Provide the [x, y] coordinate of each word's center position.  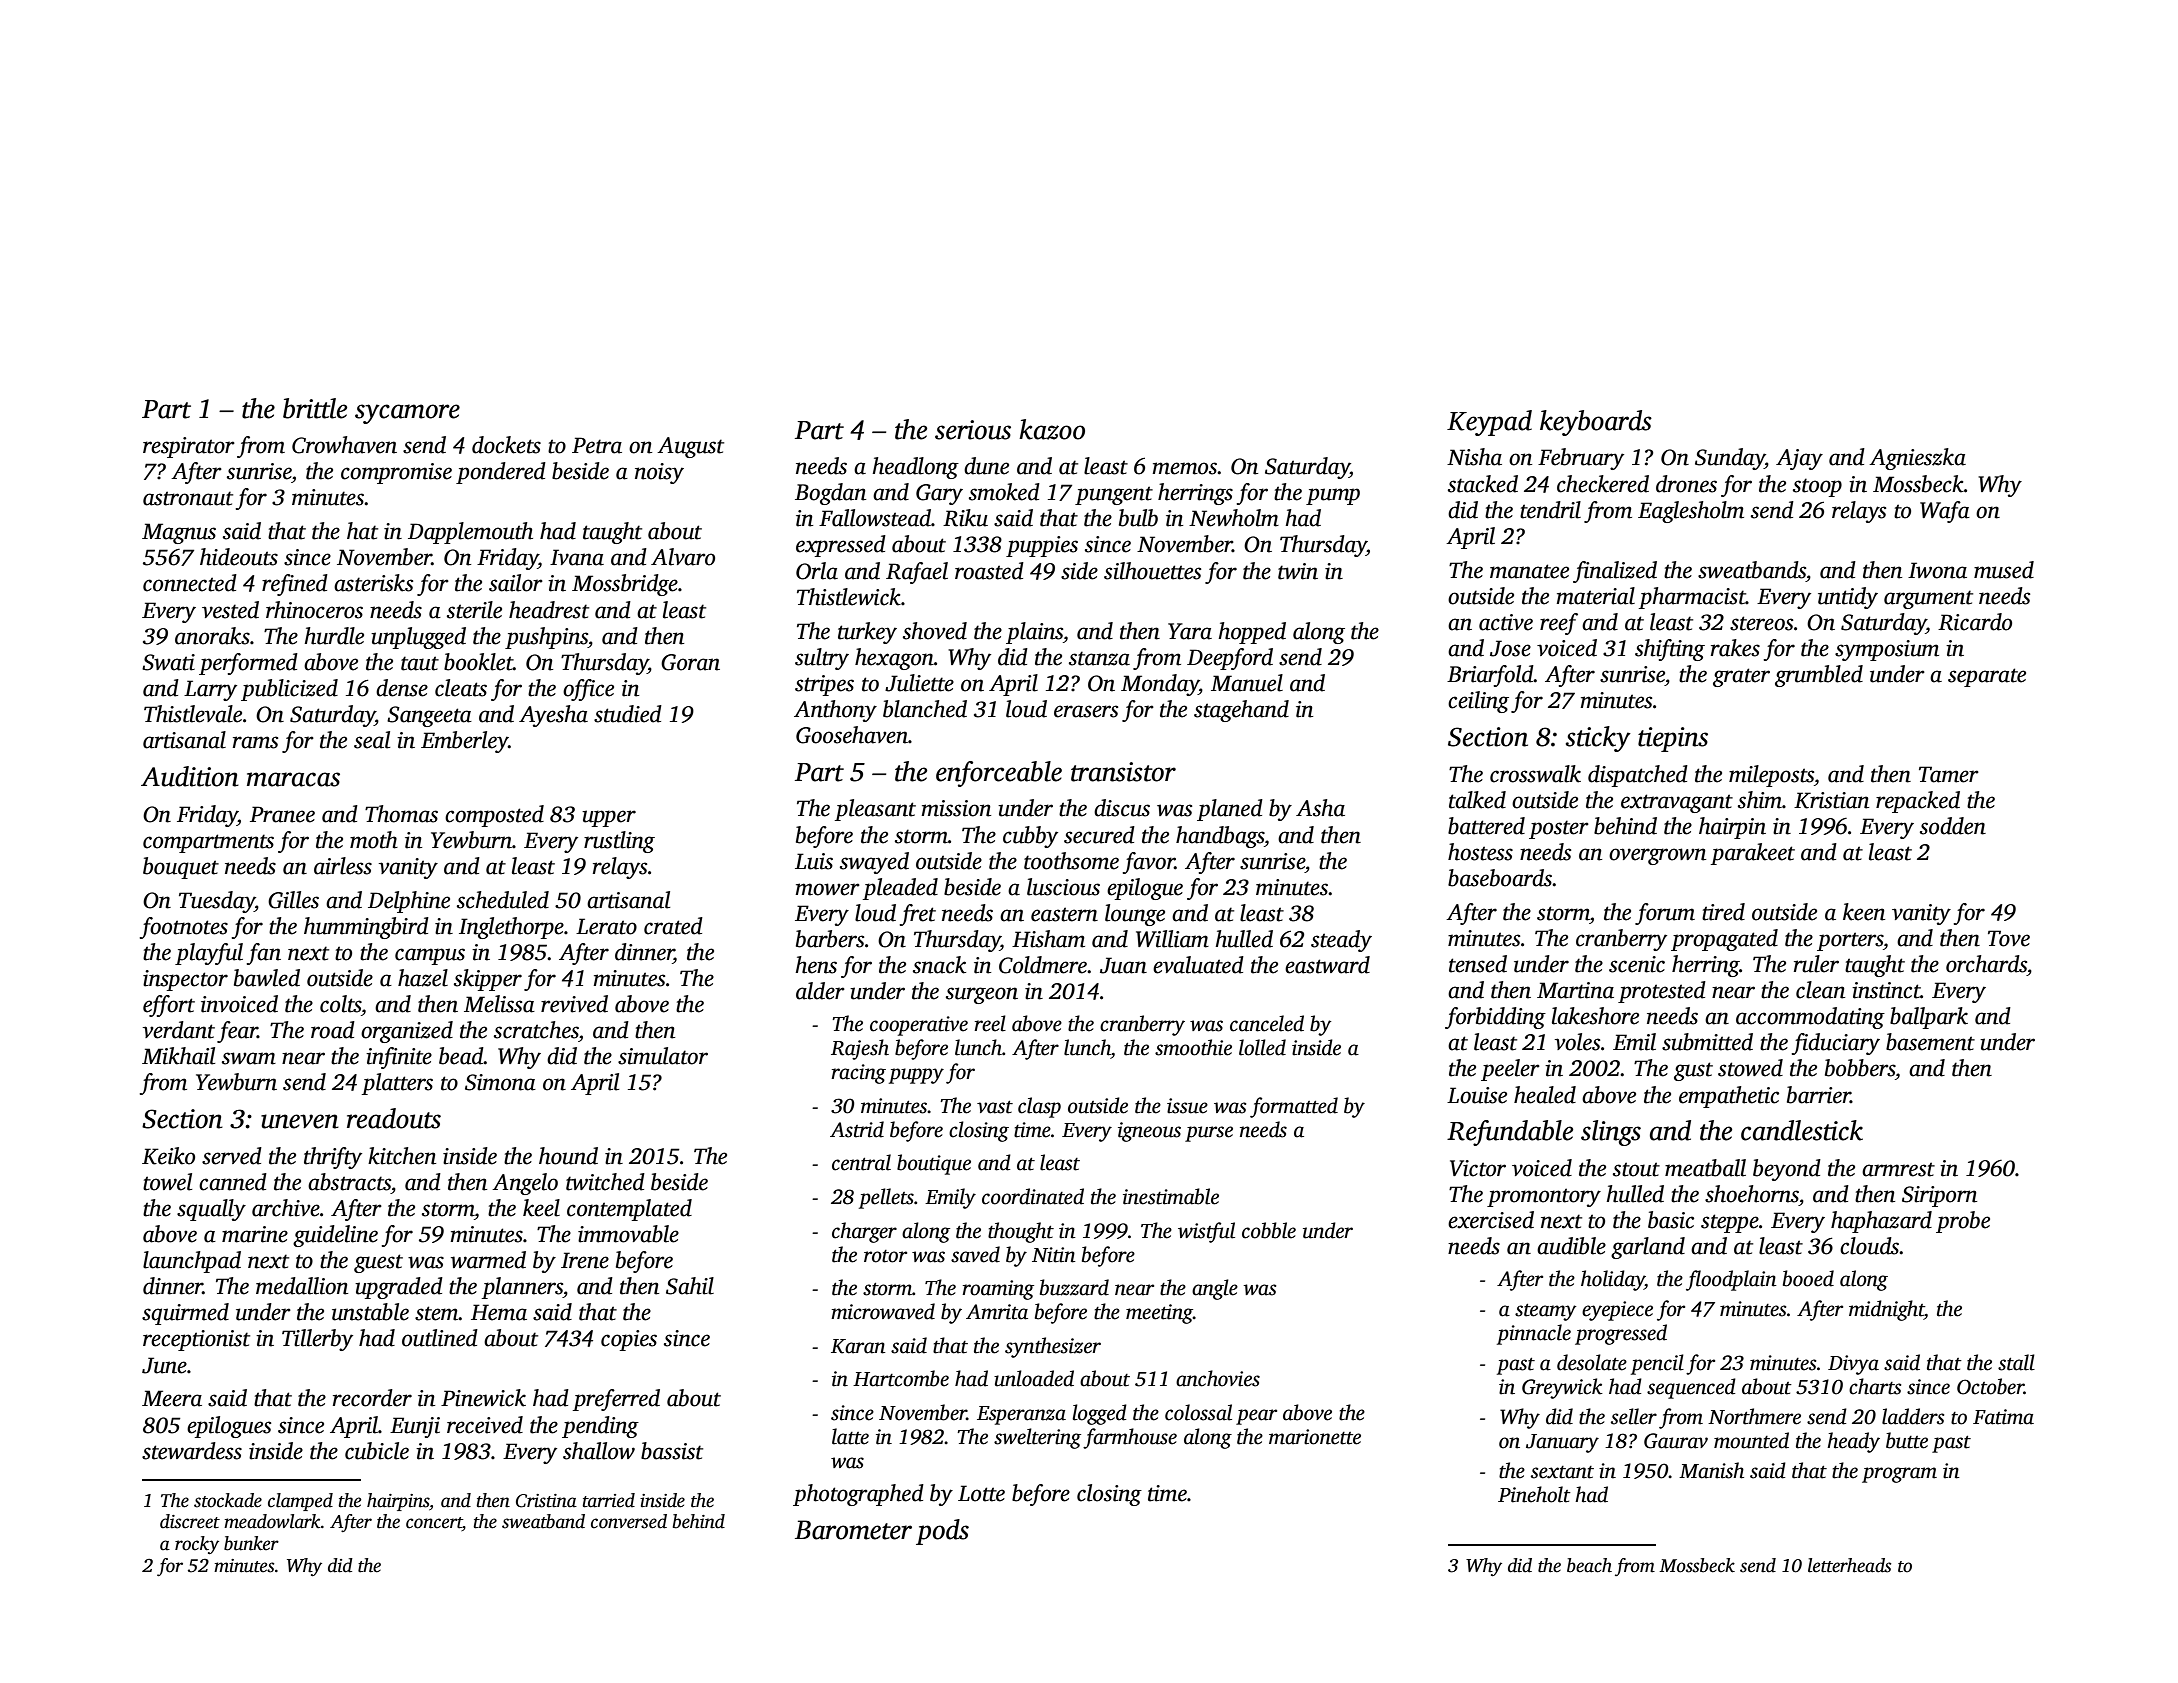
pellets [886, 1198]
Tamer [1949, 774]
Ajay [1799, 459]
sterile [474, 610]
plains [1034, 633]
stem [437, 1313]
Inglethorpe [511, 928]
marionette [1315, 1437]
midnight [1886, 1310]
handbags [1220, 837]
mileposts [1771, 776]
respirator [189, 447]
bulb [1138, 518]
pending [600, 1427]
